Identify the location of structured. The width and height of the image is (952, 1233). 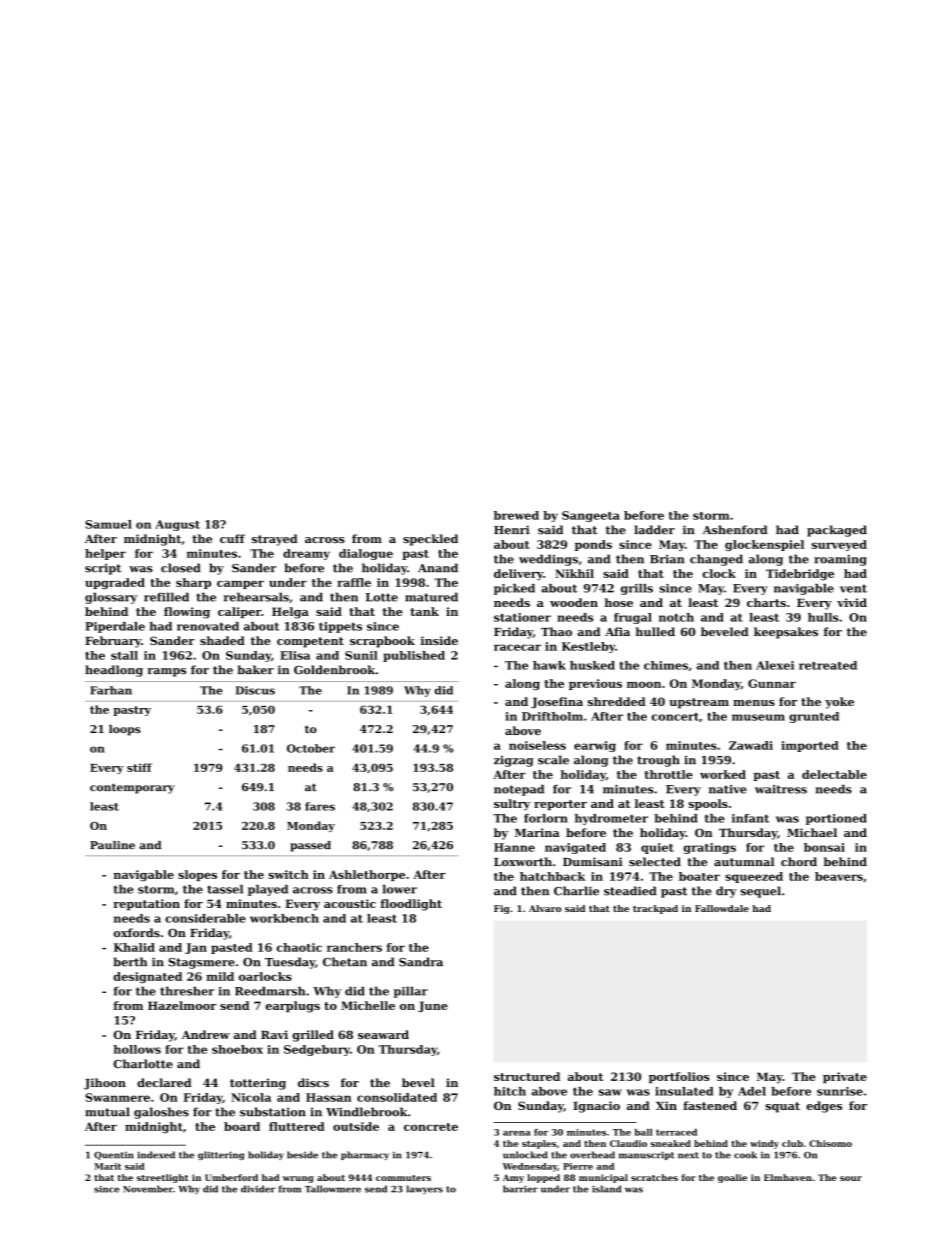
(527, 1076).
